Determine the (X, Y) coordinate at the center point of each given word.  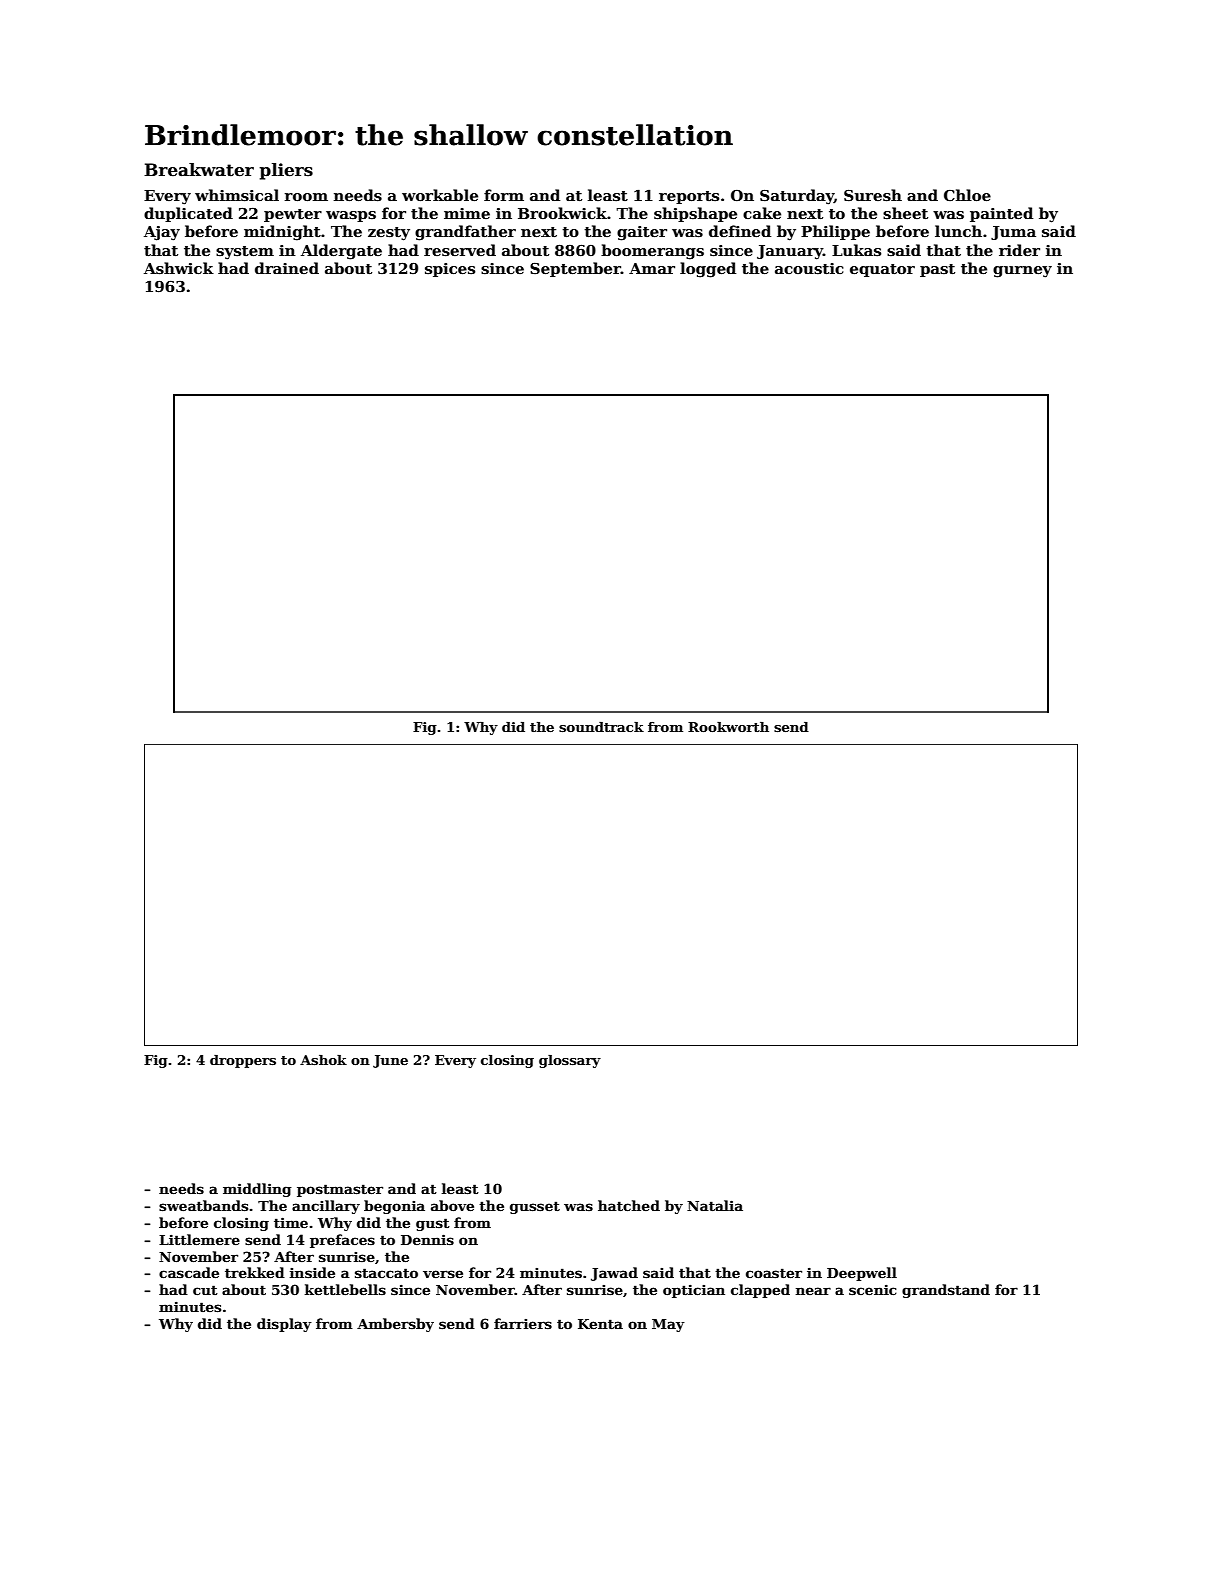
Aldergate (341, 252)
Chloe (967, 195)
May (668, 1325)
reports (689, 197)
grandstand (946, 1291)
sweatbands (203, 1205)
